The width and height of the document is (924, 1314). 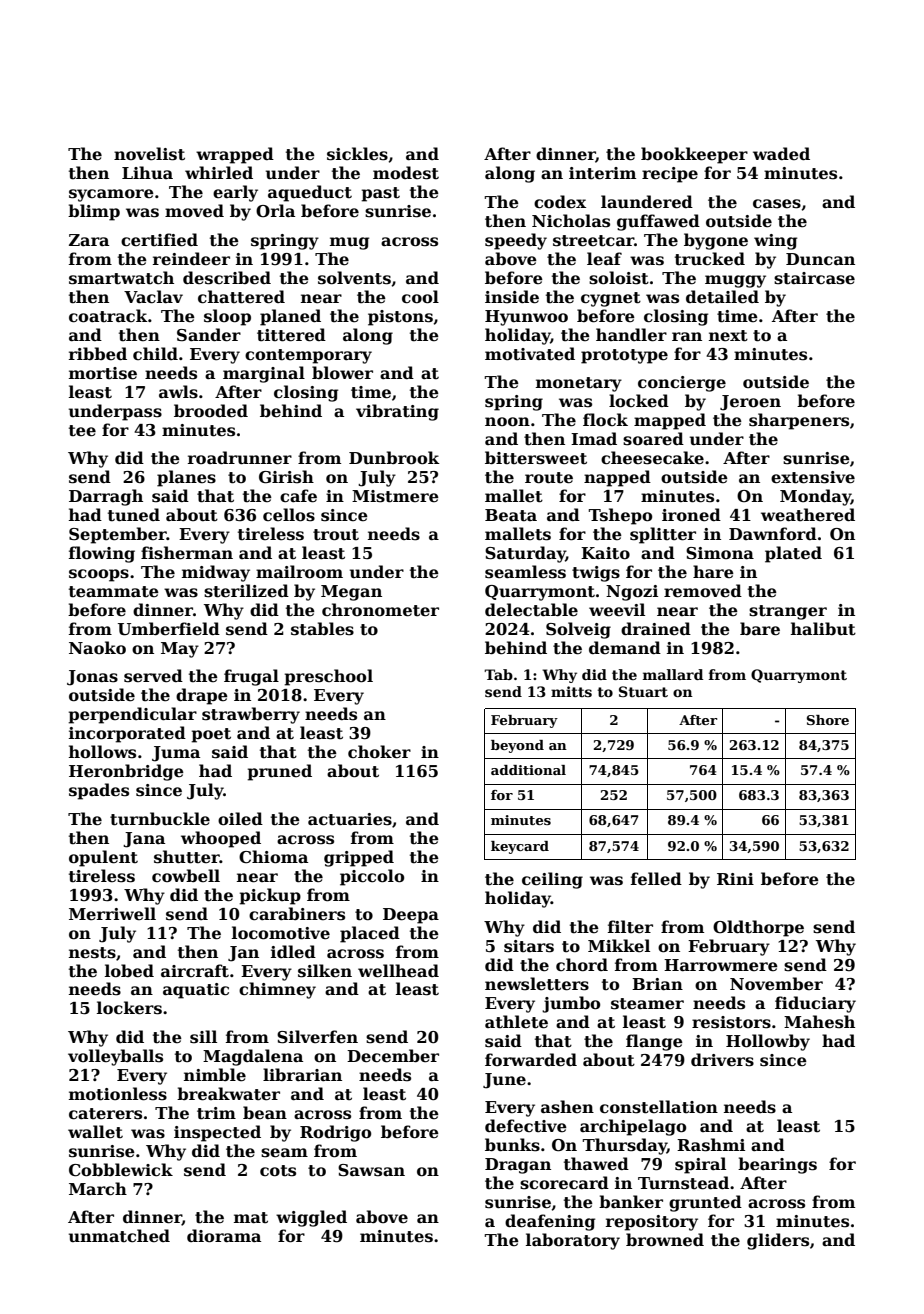 What do you see at coordinates (187, 553) in the document?
I see `fisherman` at bounding box center [187, 553].
